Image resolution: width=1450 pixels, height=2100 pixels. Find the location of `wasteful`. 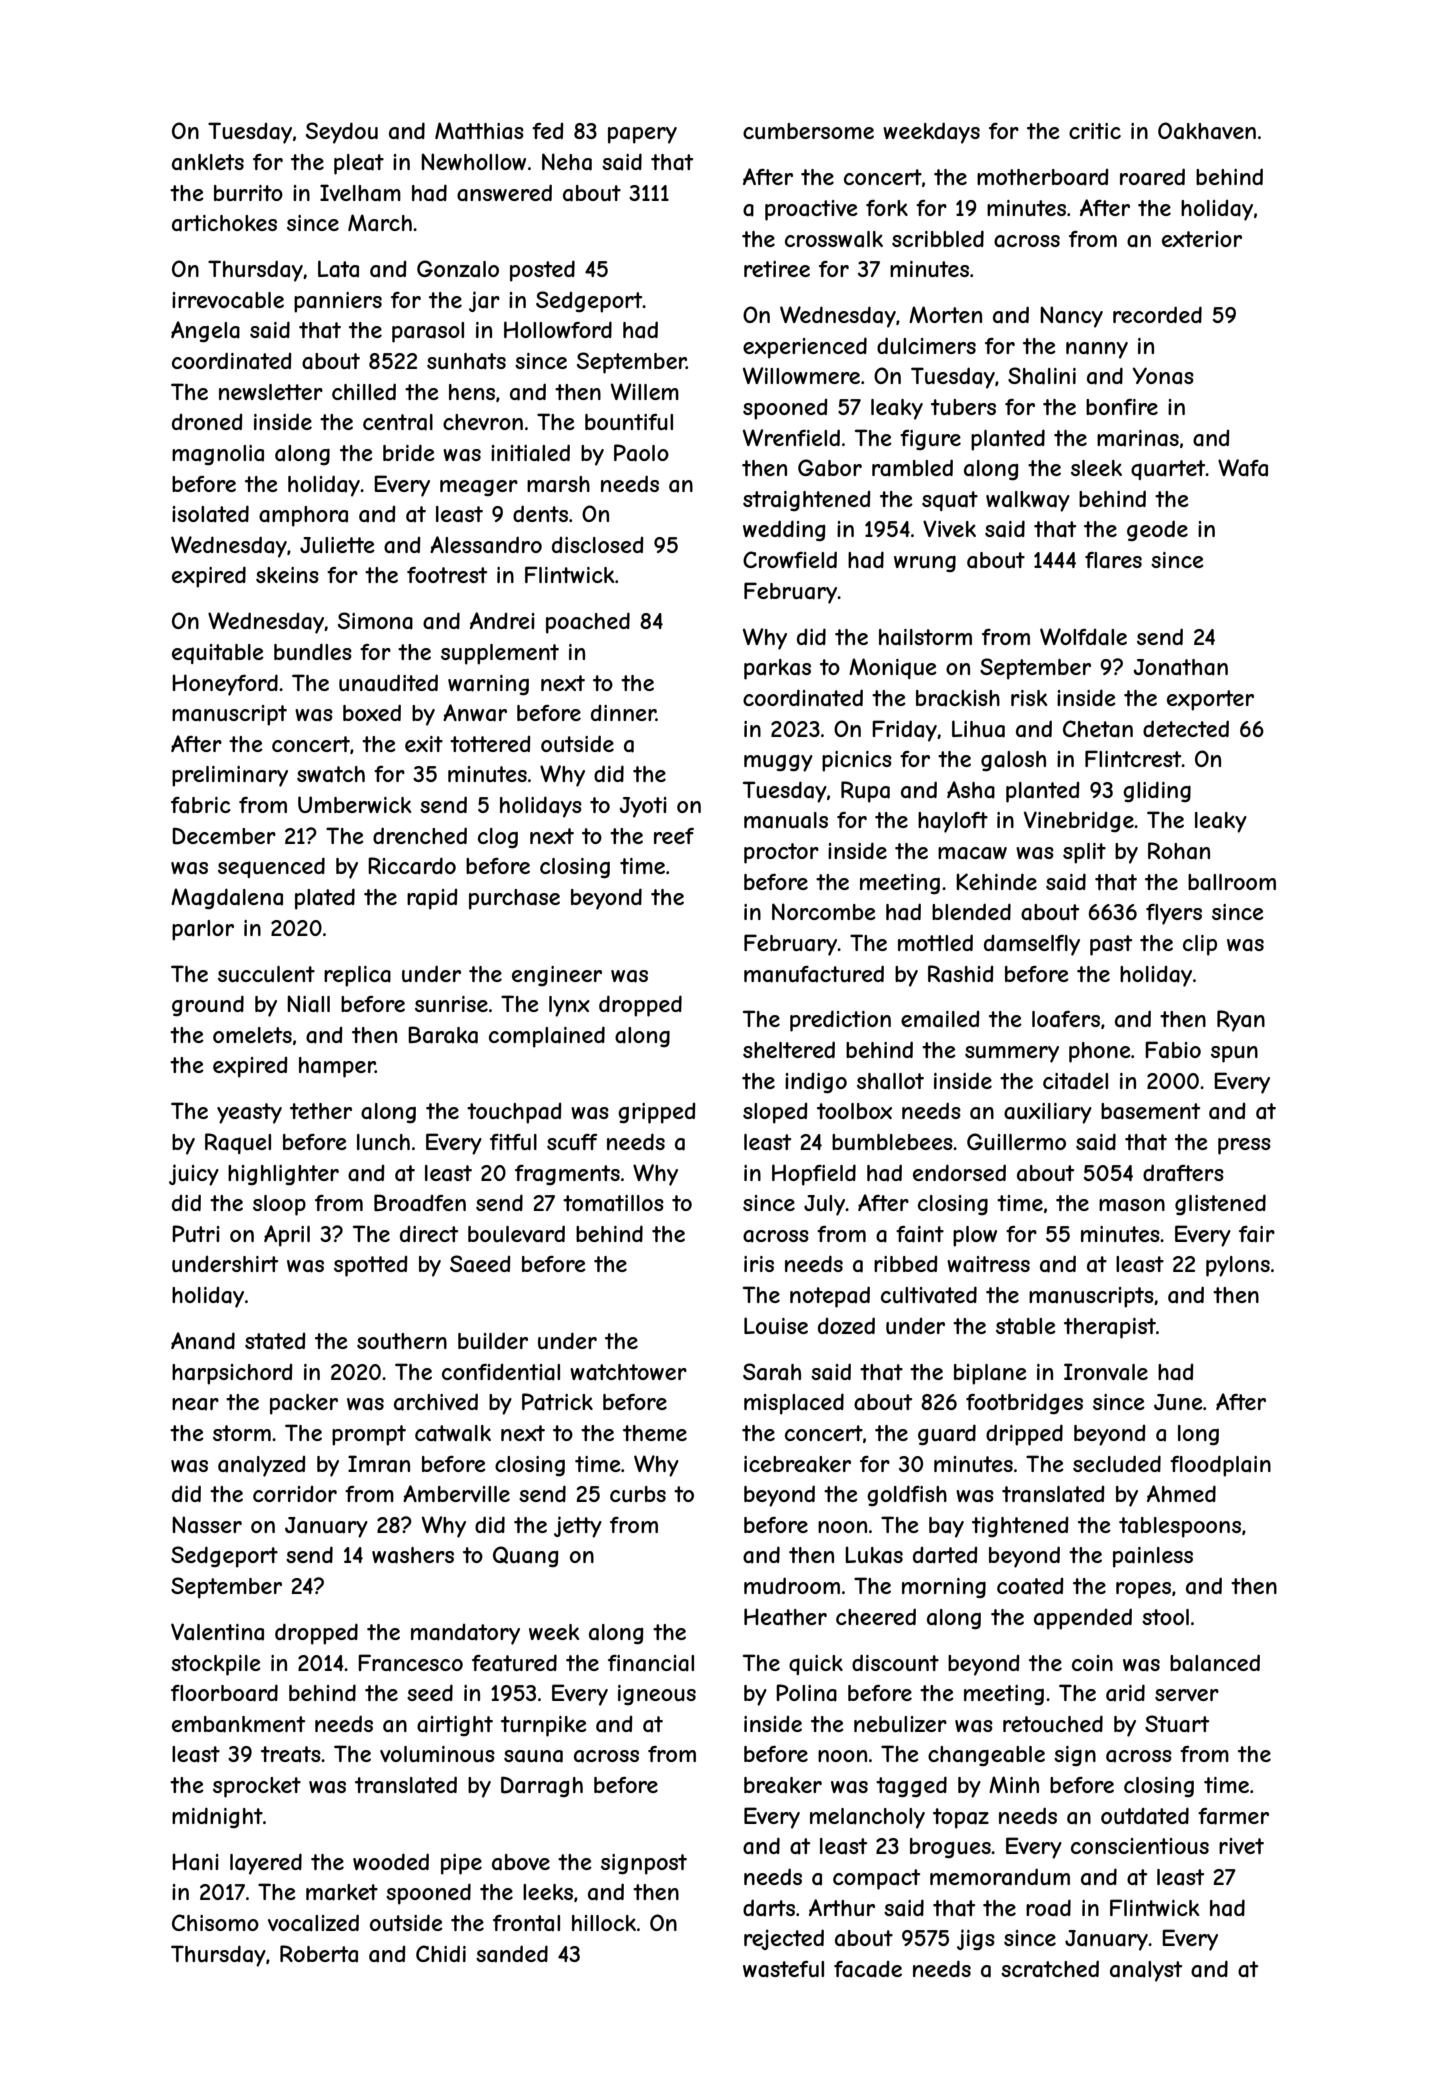

wasteful is located at coordinates (783, 1969).
